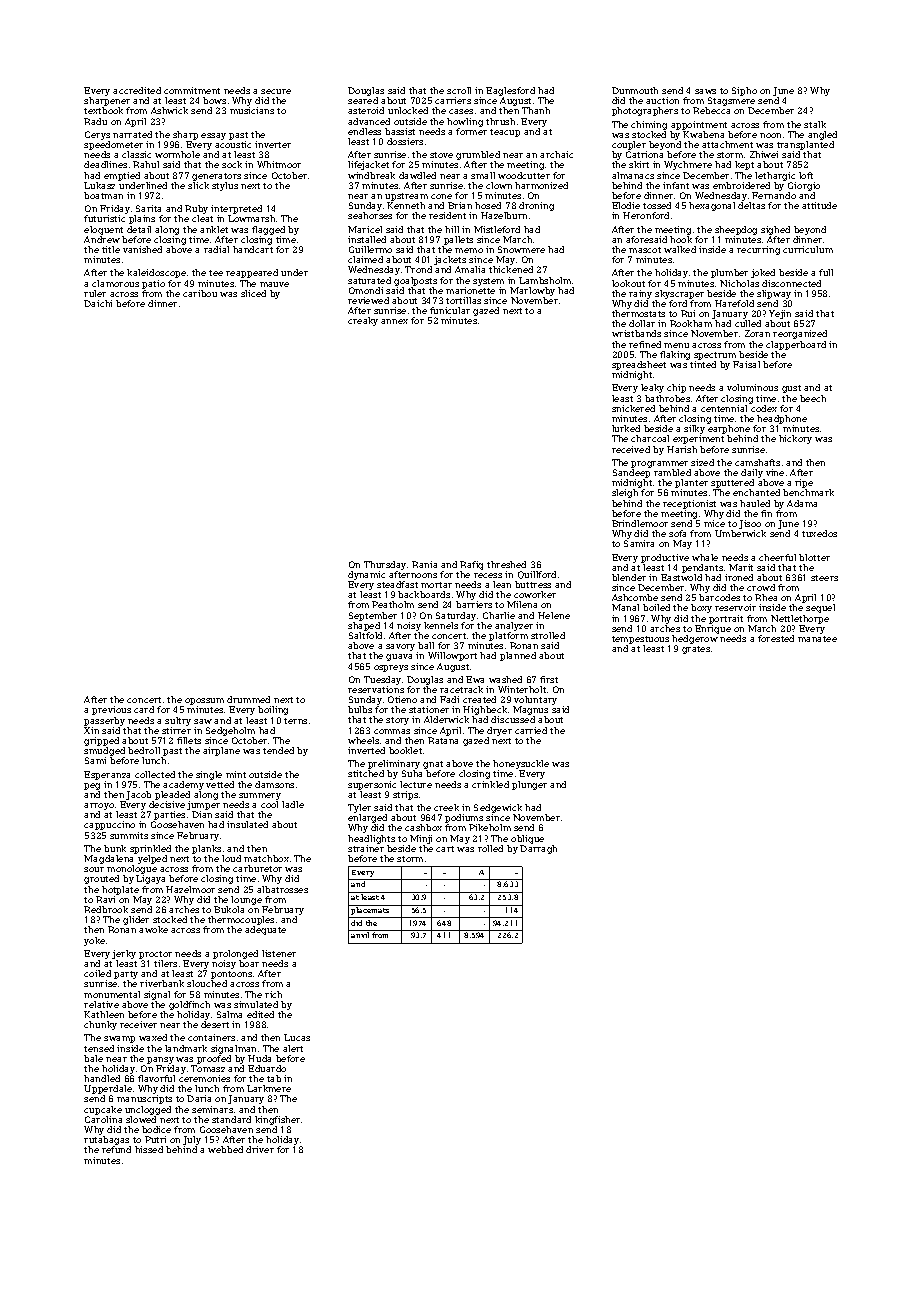 The height and width of the image is (1308, 924). What do you see at coordinates (253, 293) in the image?
I see `sliced` at bounding box center [253, 293].
